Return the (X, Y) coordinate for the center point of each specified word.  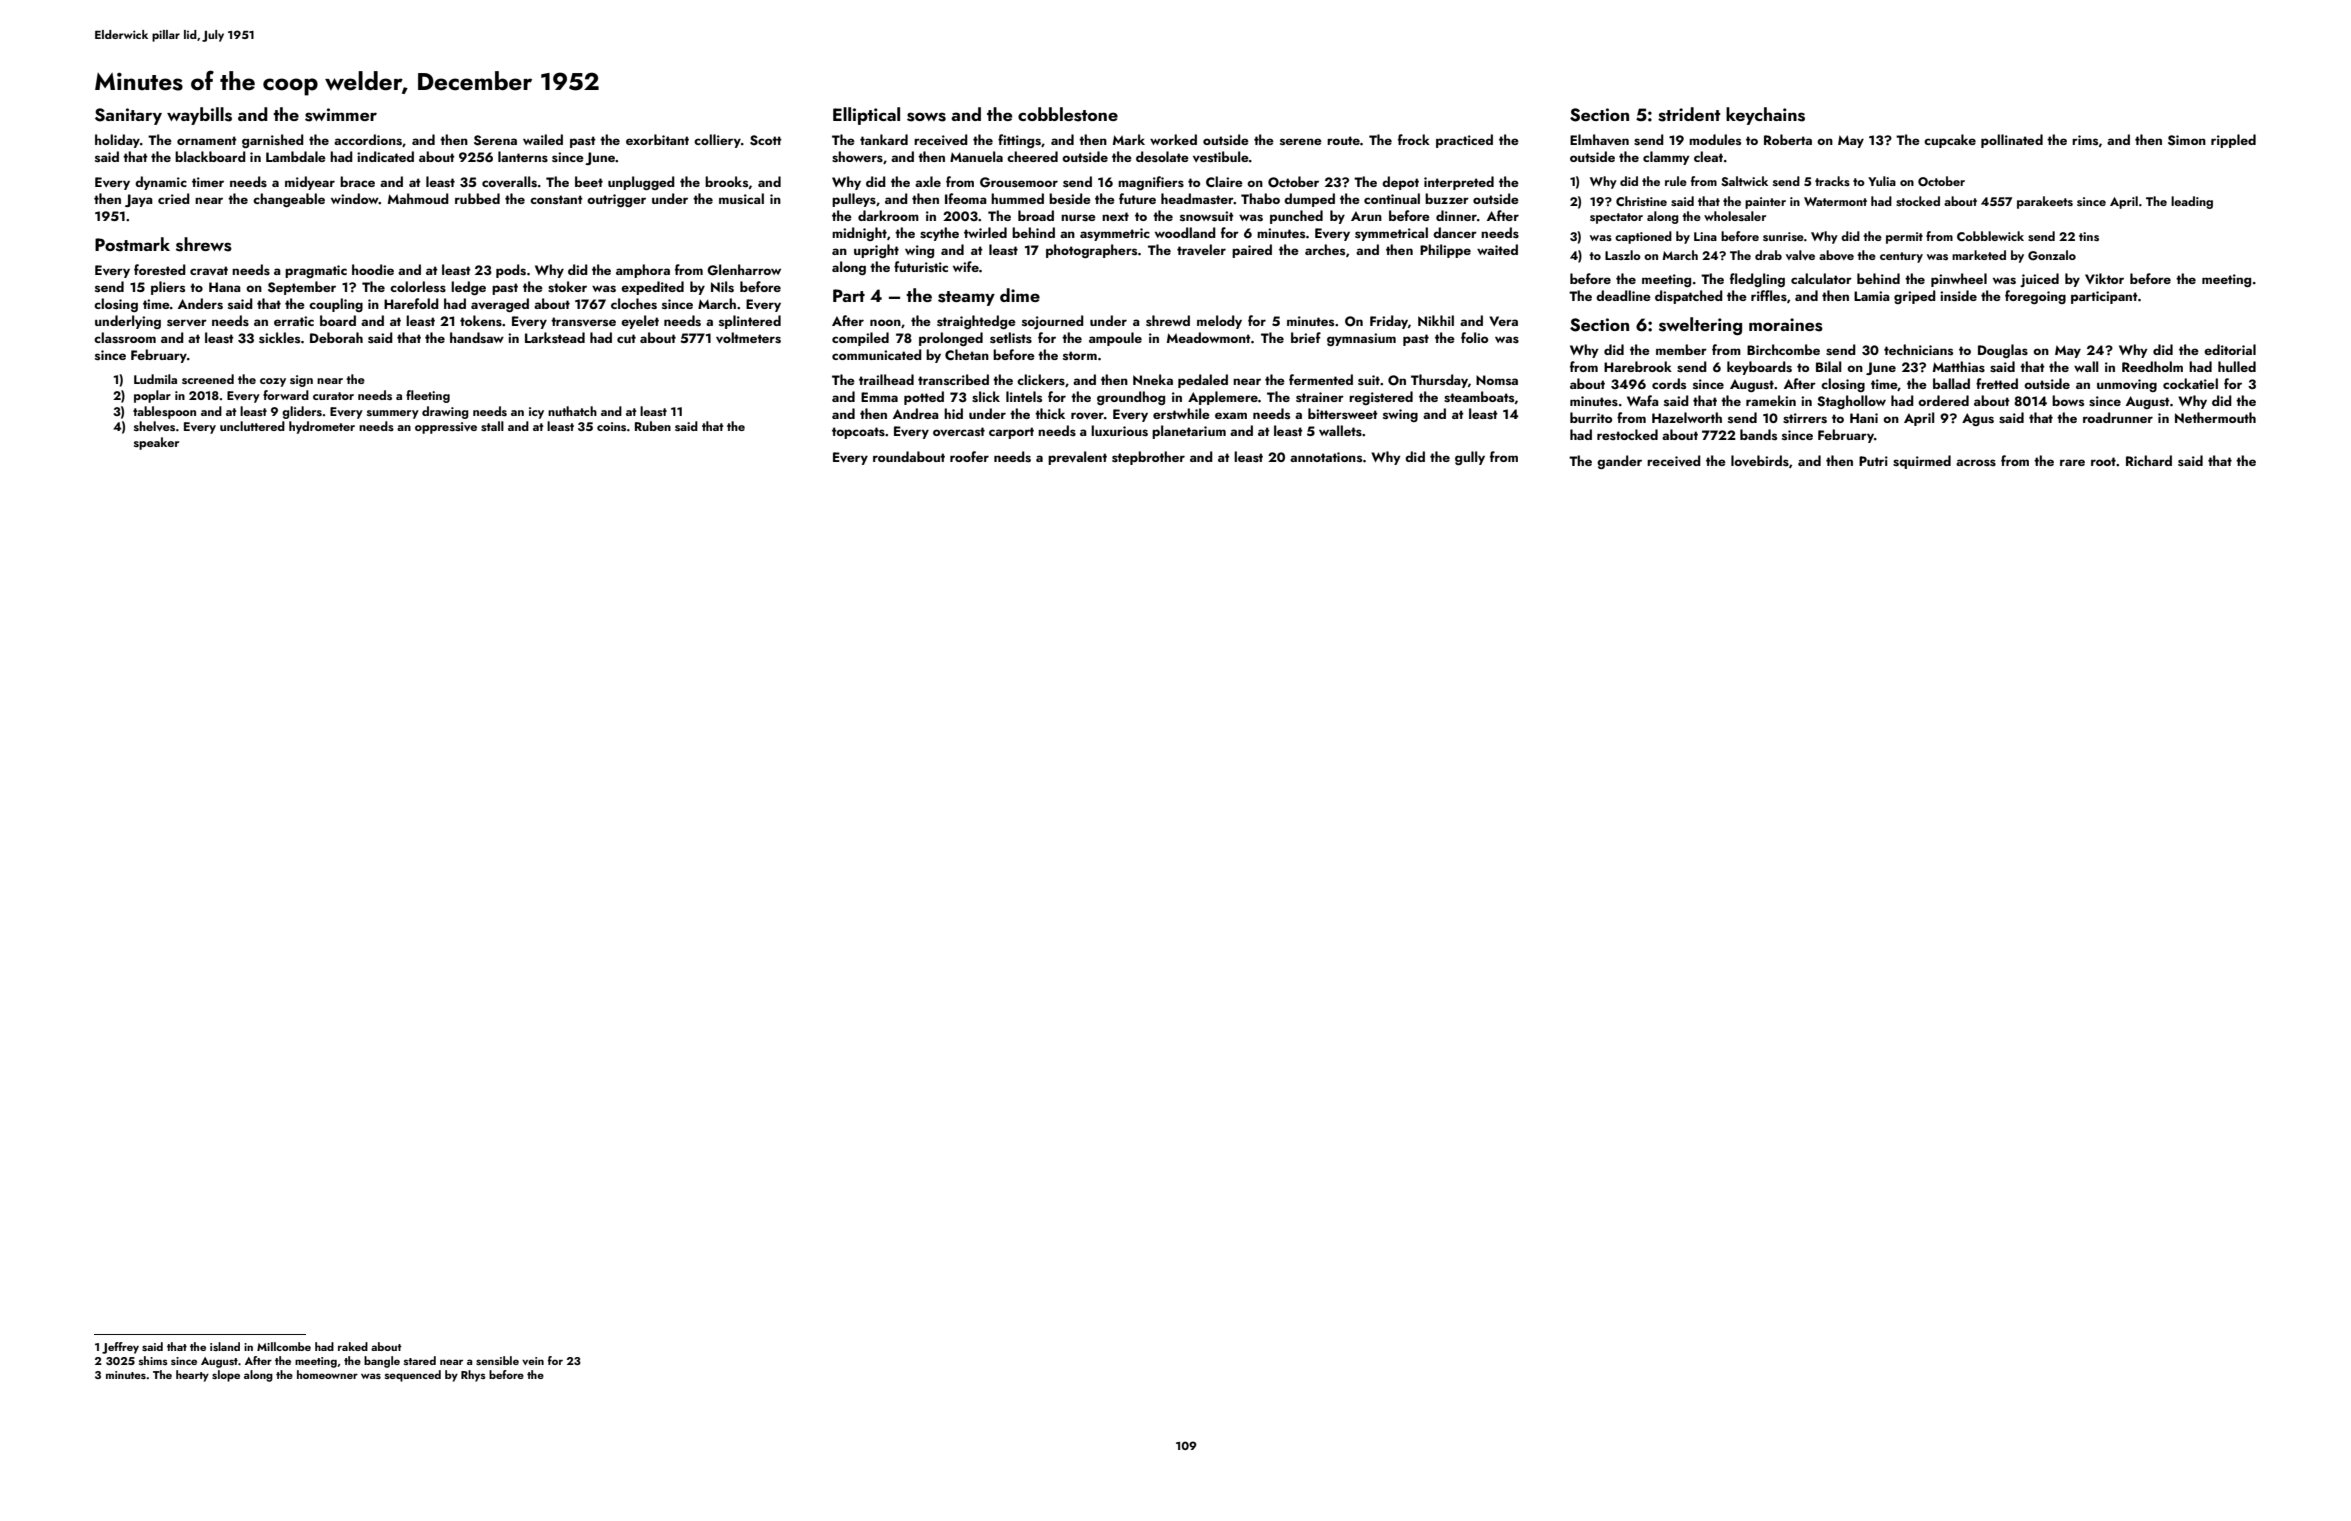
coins (611, 426)
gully (1470, 458)
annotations (1326, 457)
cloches (634, 303)
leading (2192, 202)
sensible (497, 1360)
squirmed (1922, 462)
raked (353, 1346)
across (1976, 462)
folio (1474, 337)
